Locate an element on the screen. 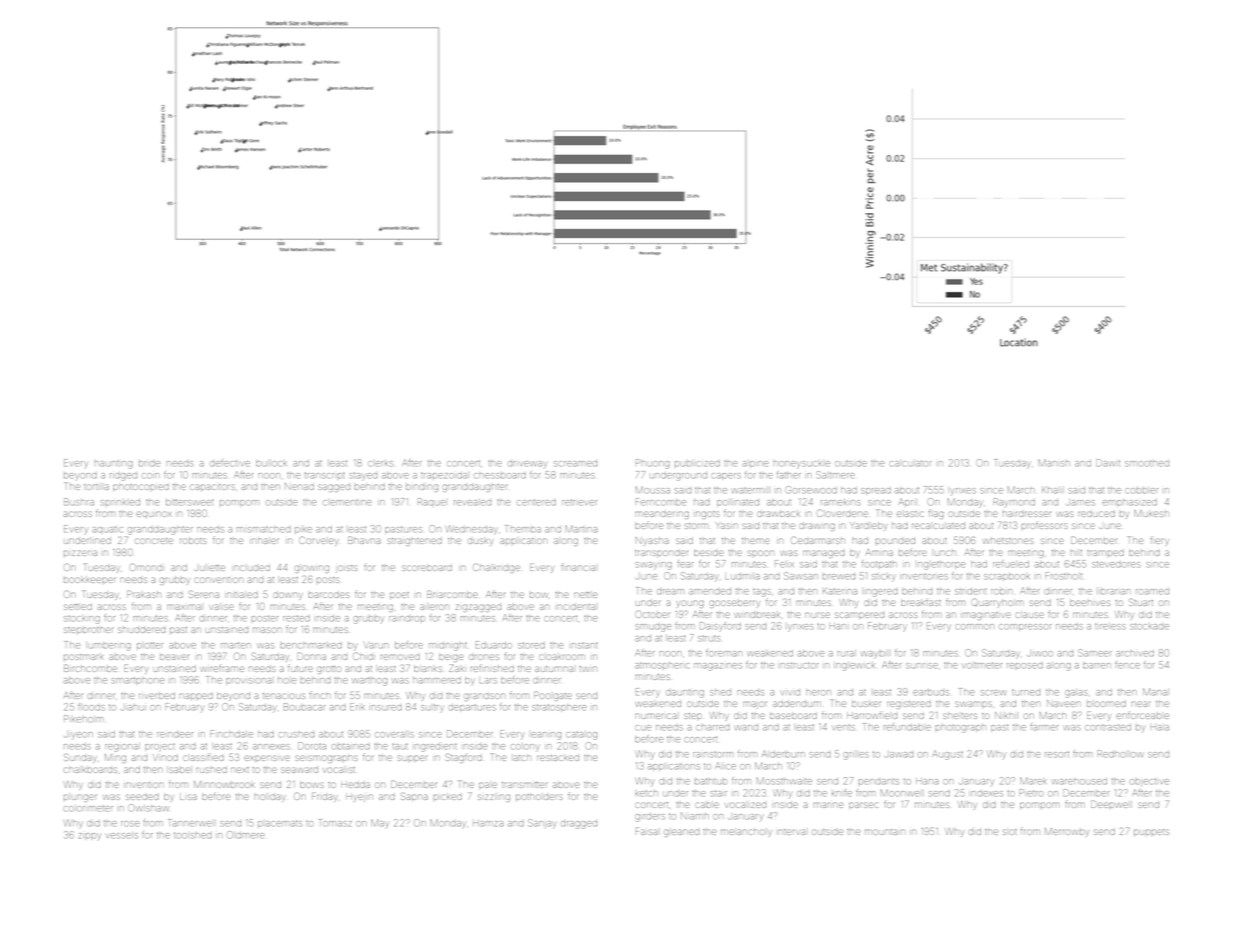 Image resolution: width=1233 pixels, height=952 pixels. earbuds is located at coordinates (931, 693).
